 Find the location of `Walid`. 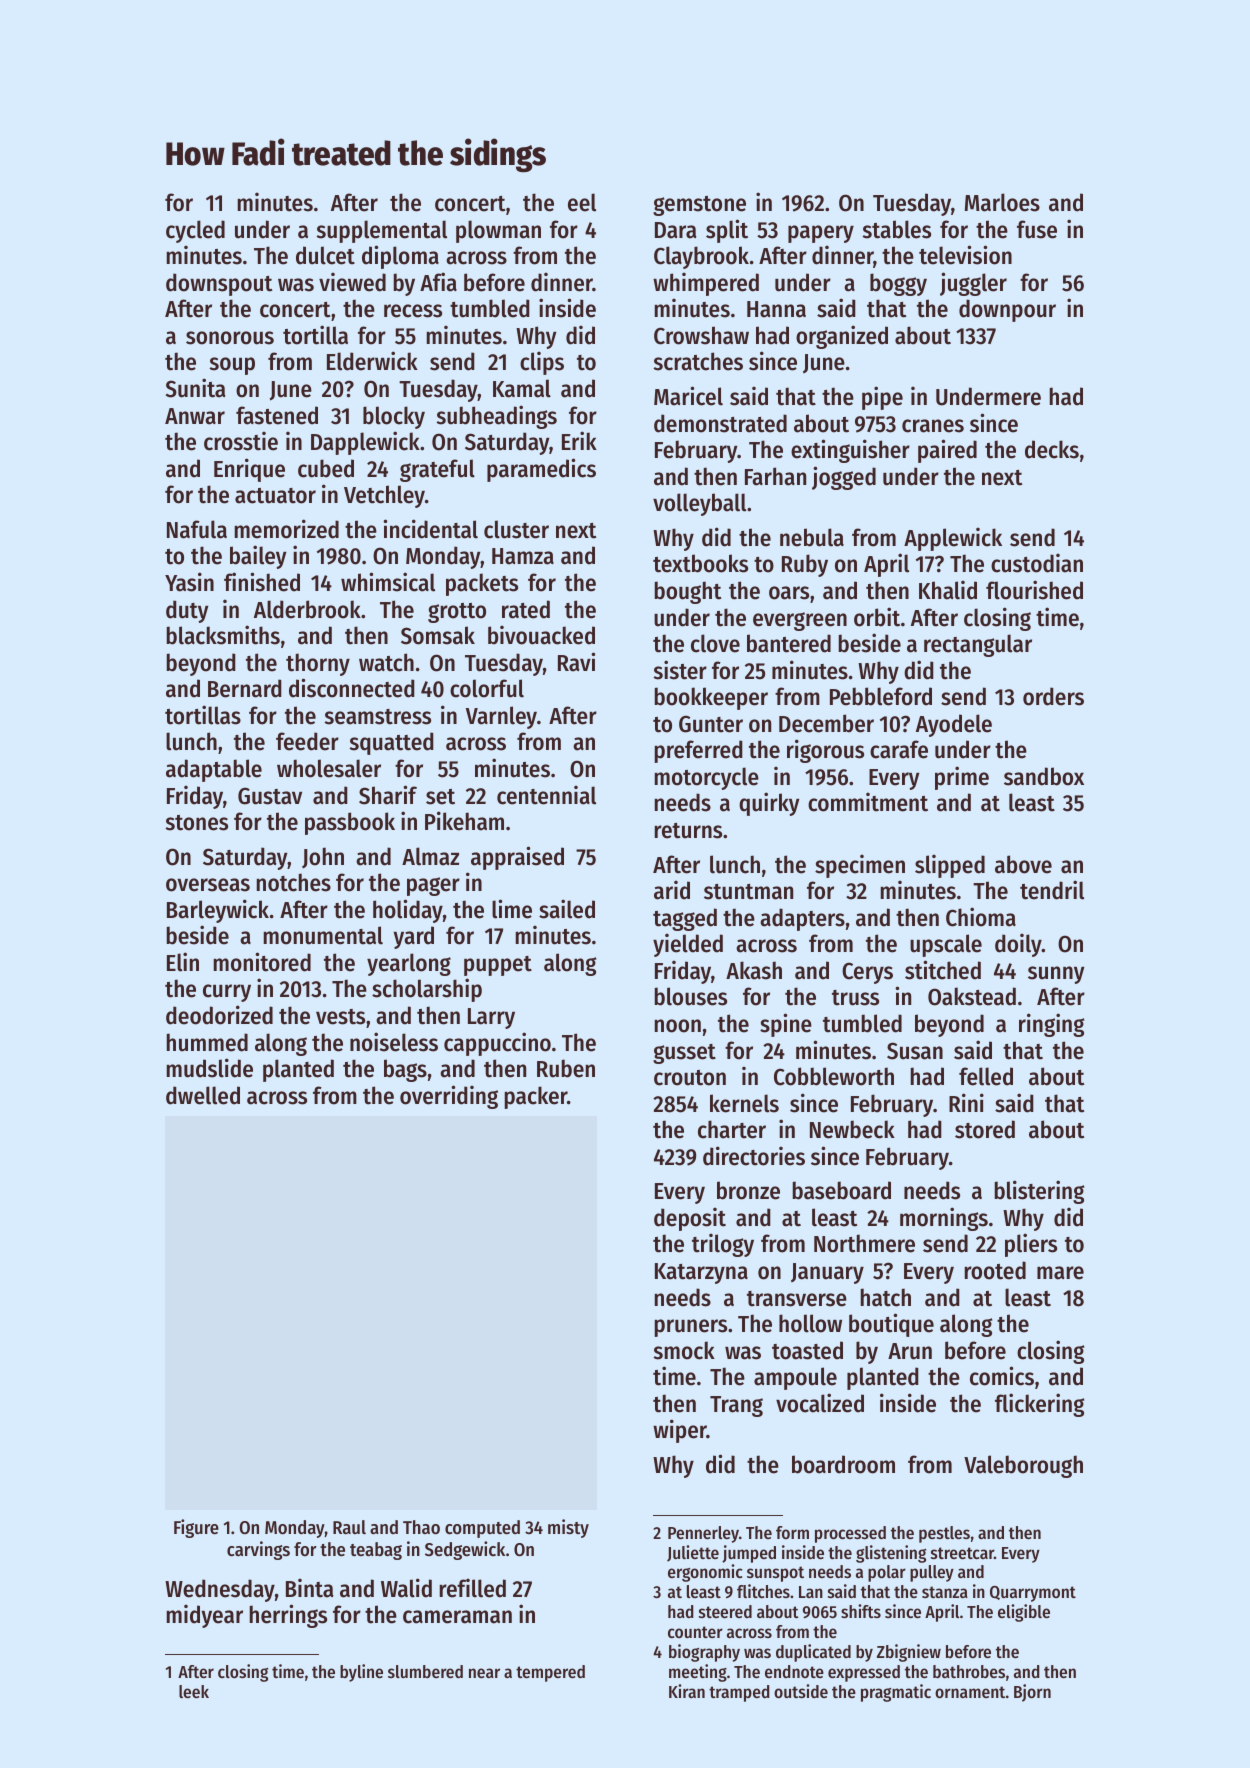

Walid is located at coordinates (406, 1588).
